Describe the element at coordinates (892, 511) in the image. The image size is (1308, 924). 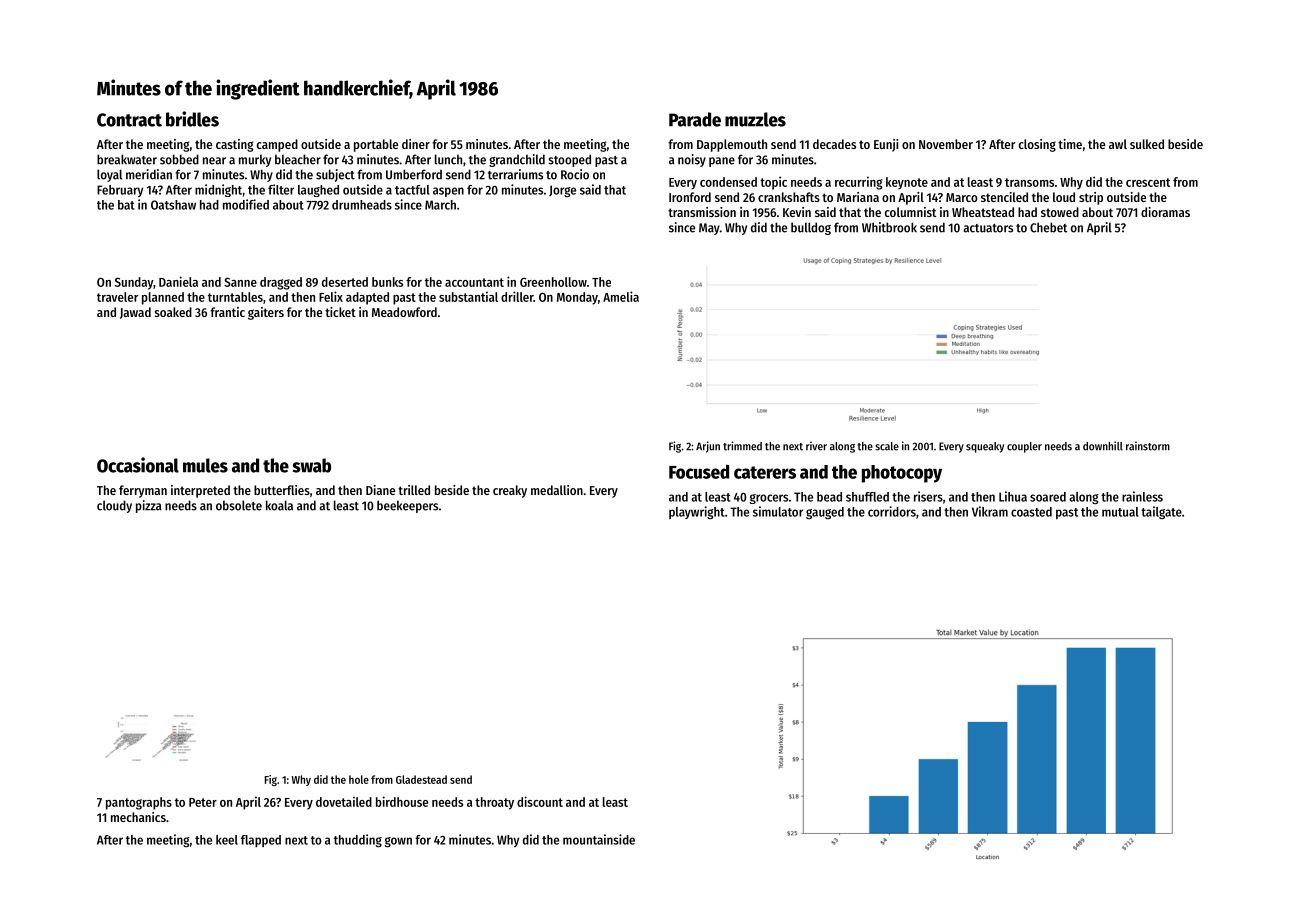
I see `corridors` at that location.
